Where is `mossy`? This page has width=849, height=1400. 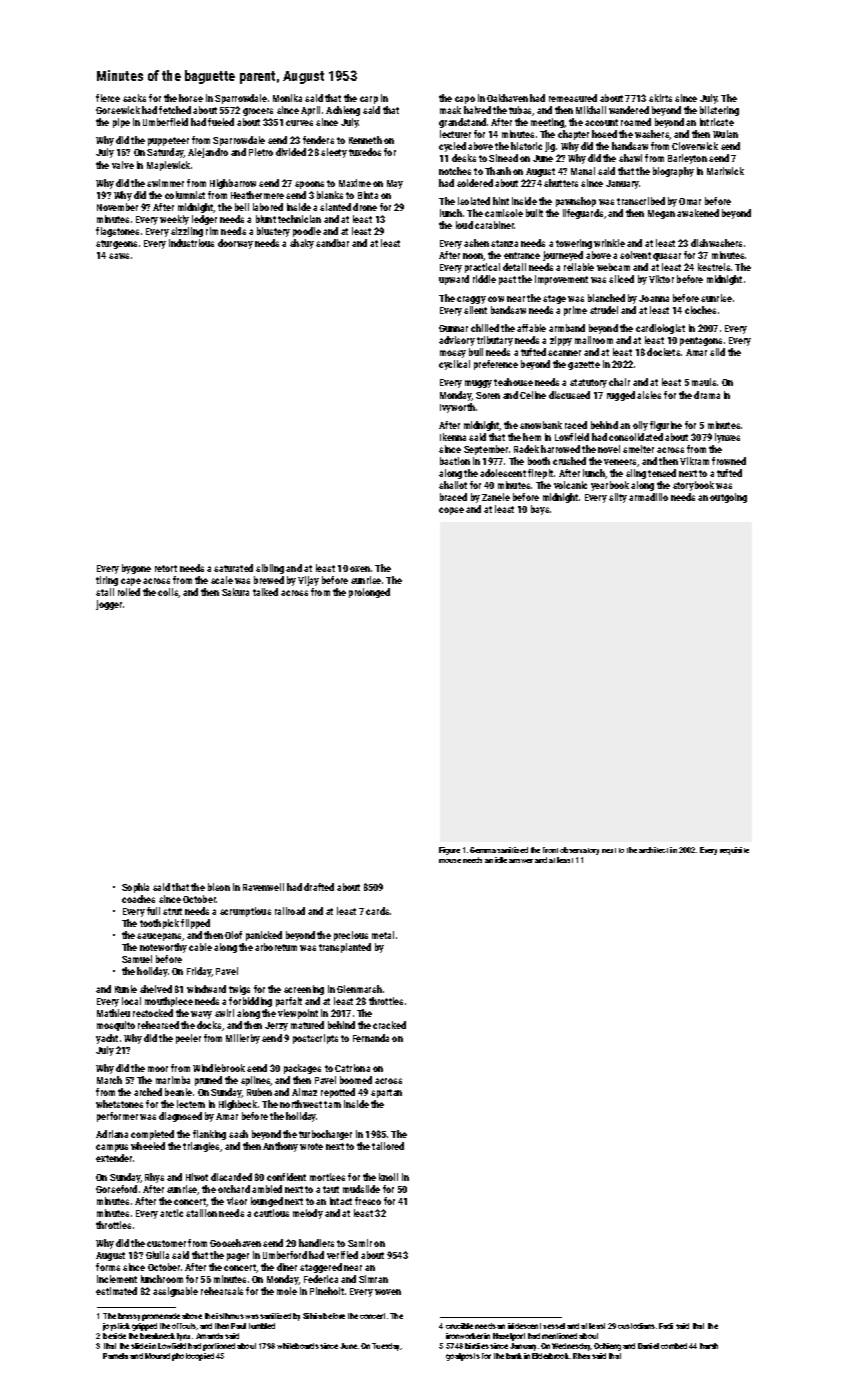
mossy is located at coordinates (453, 354).
